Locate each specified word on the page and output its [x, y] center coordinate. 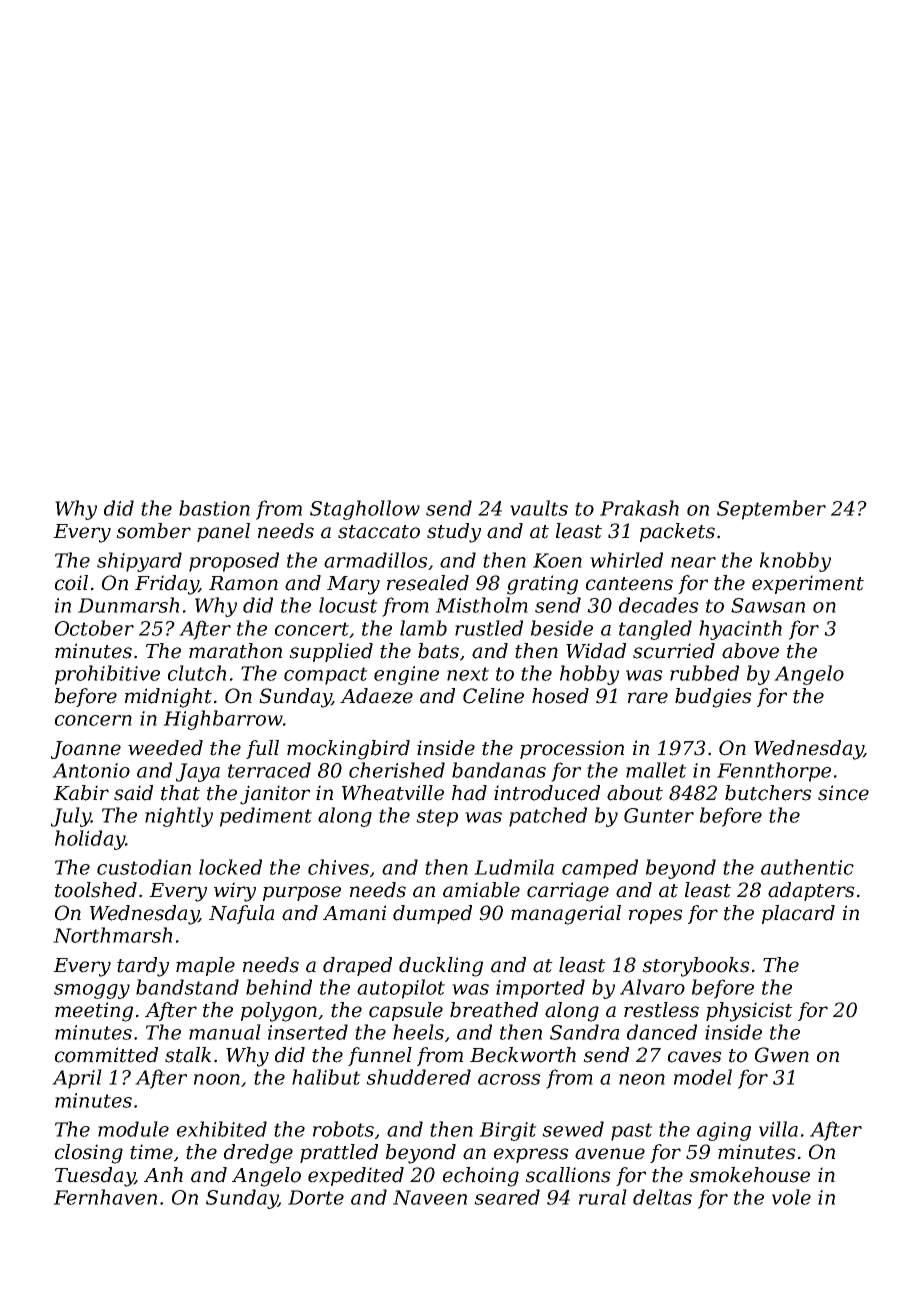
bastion [214, 508]
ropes [656, 916]
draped [357, 966]
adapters [811, 891]
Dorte [316, 1197]
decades [659, 605]
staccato [379, 532]
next [468, 674]
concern [93, 720]
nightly [179, 817]
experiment [808, 584]
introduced [547, 793]
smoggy [92, 991]
